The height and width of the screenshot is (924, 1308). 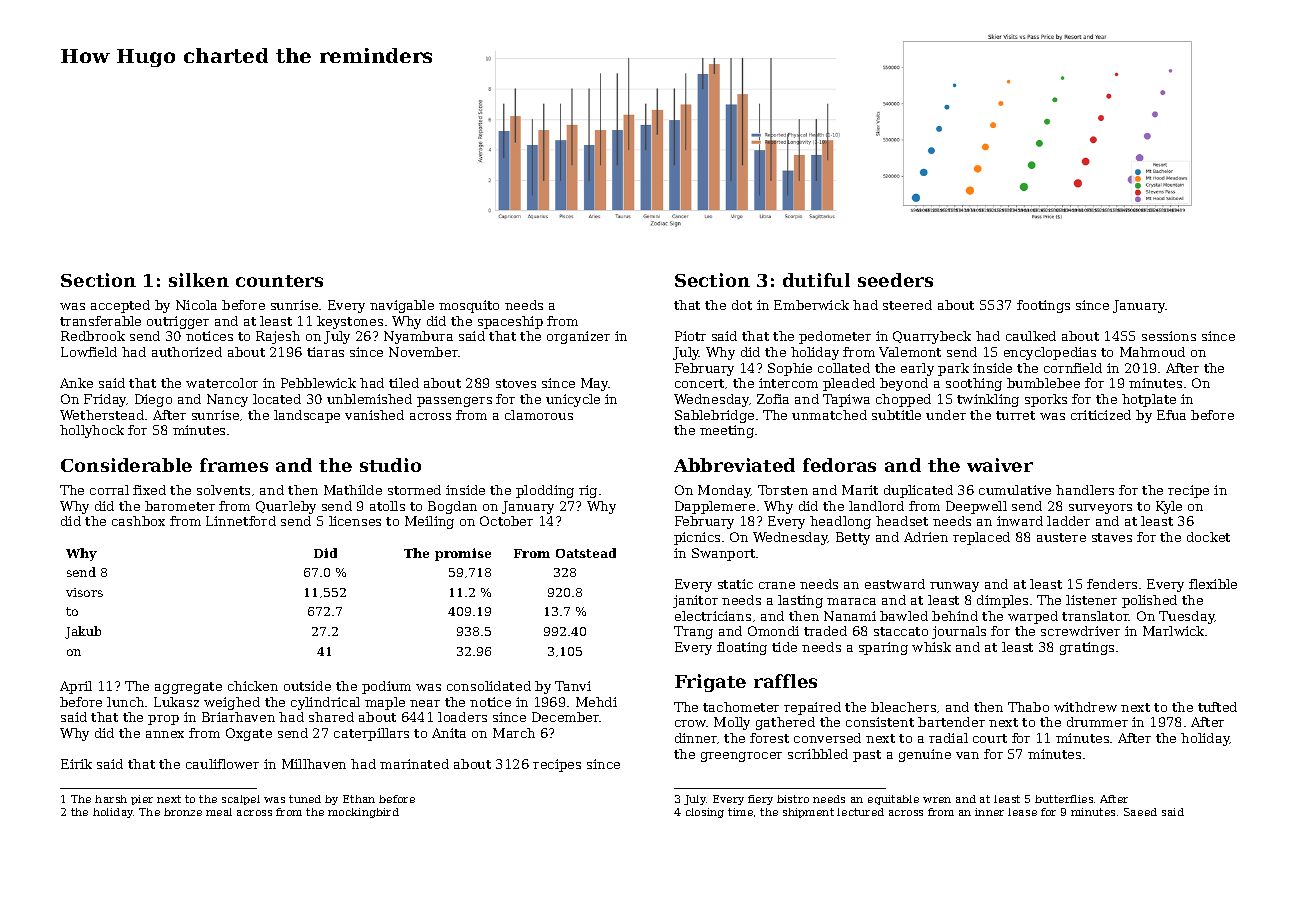 What do you see at coordinates (111, 799) in the screenshot?
I see `harsh` at bounding box center [111, 799].
